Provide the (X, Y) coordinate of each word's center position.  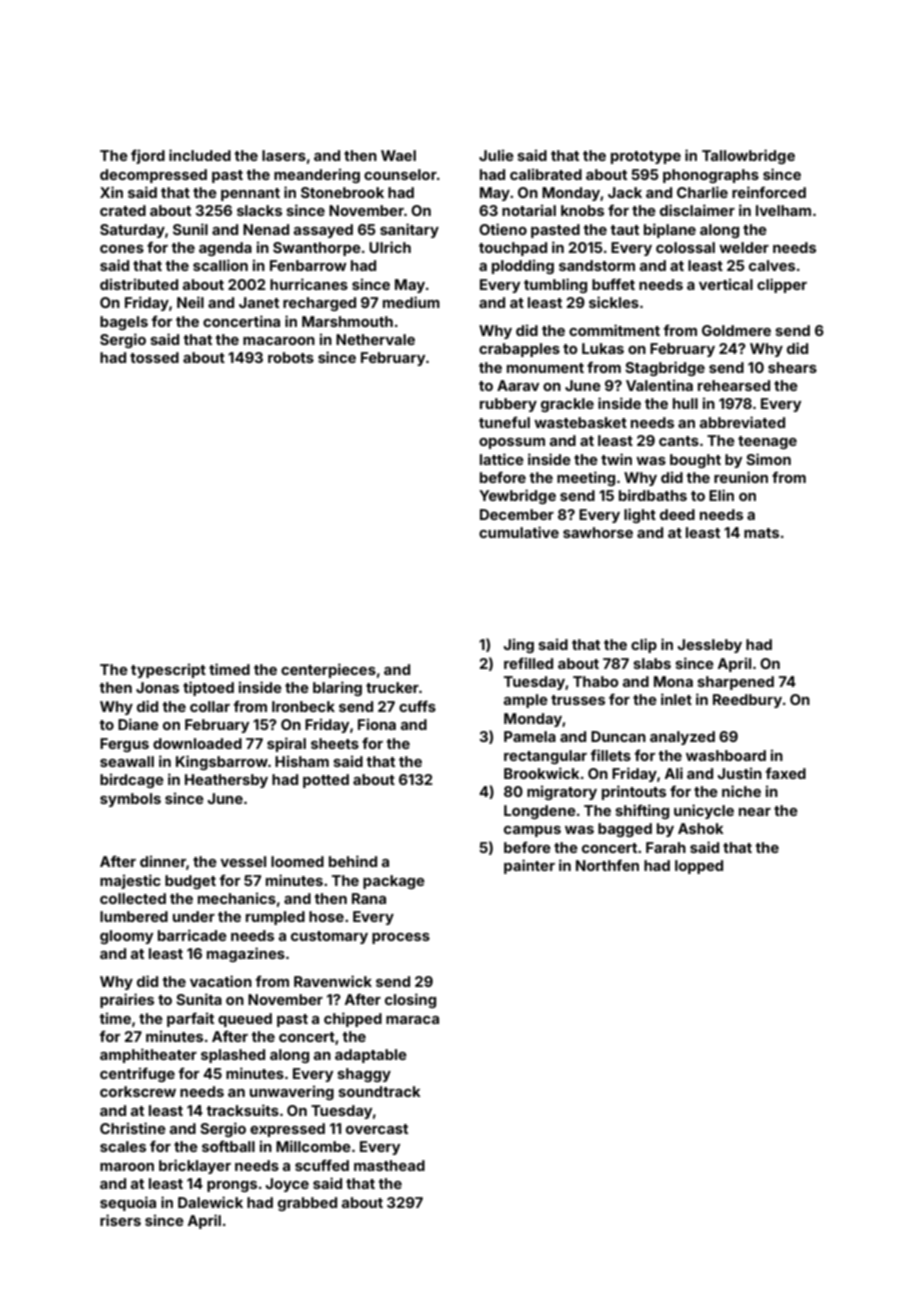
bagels (124, 323)
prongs (232, 1186)
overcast (377, 1129)
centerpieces (328, 670)
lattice (502, 459)
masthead (389, 1165)
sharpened (735, 683)
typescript (168, 670)
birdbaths (653, 495)
